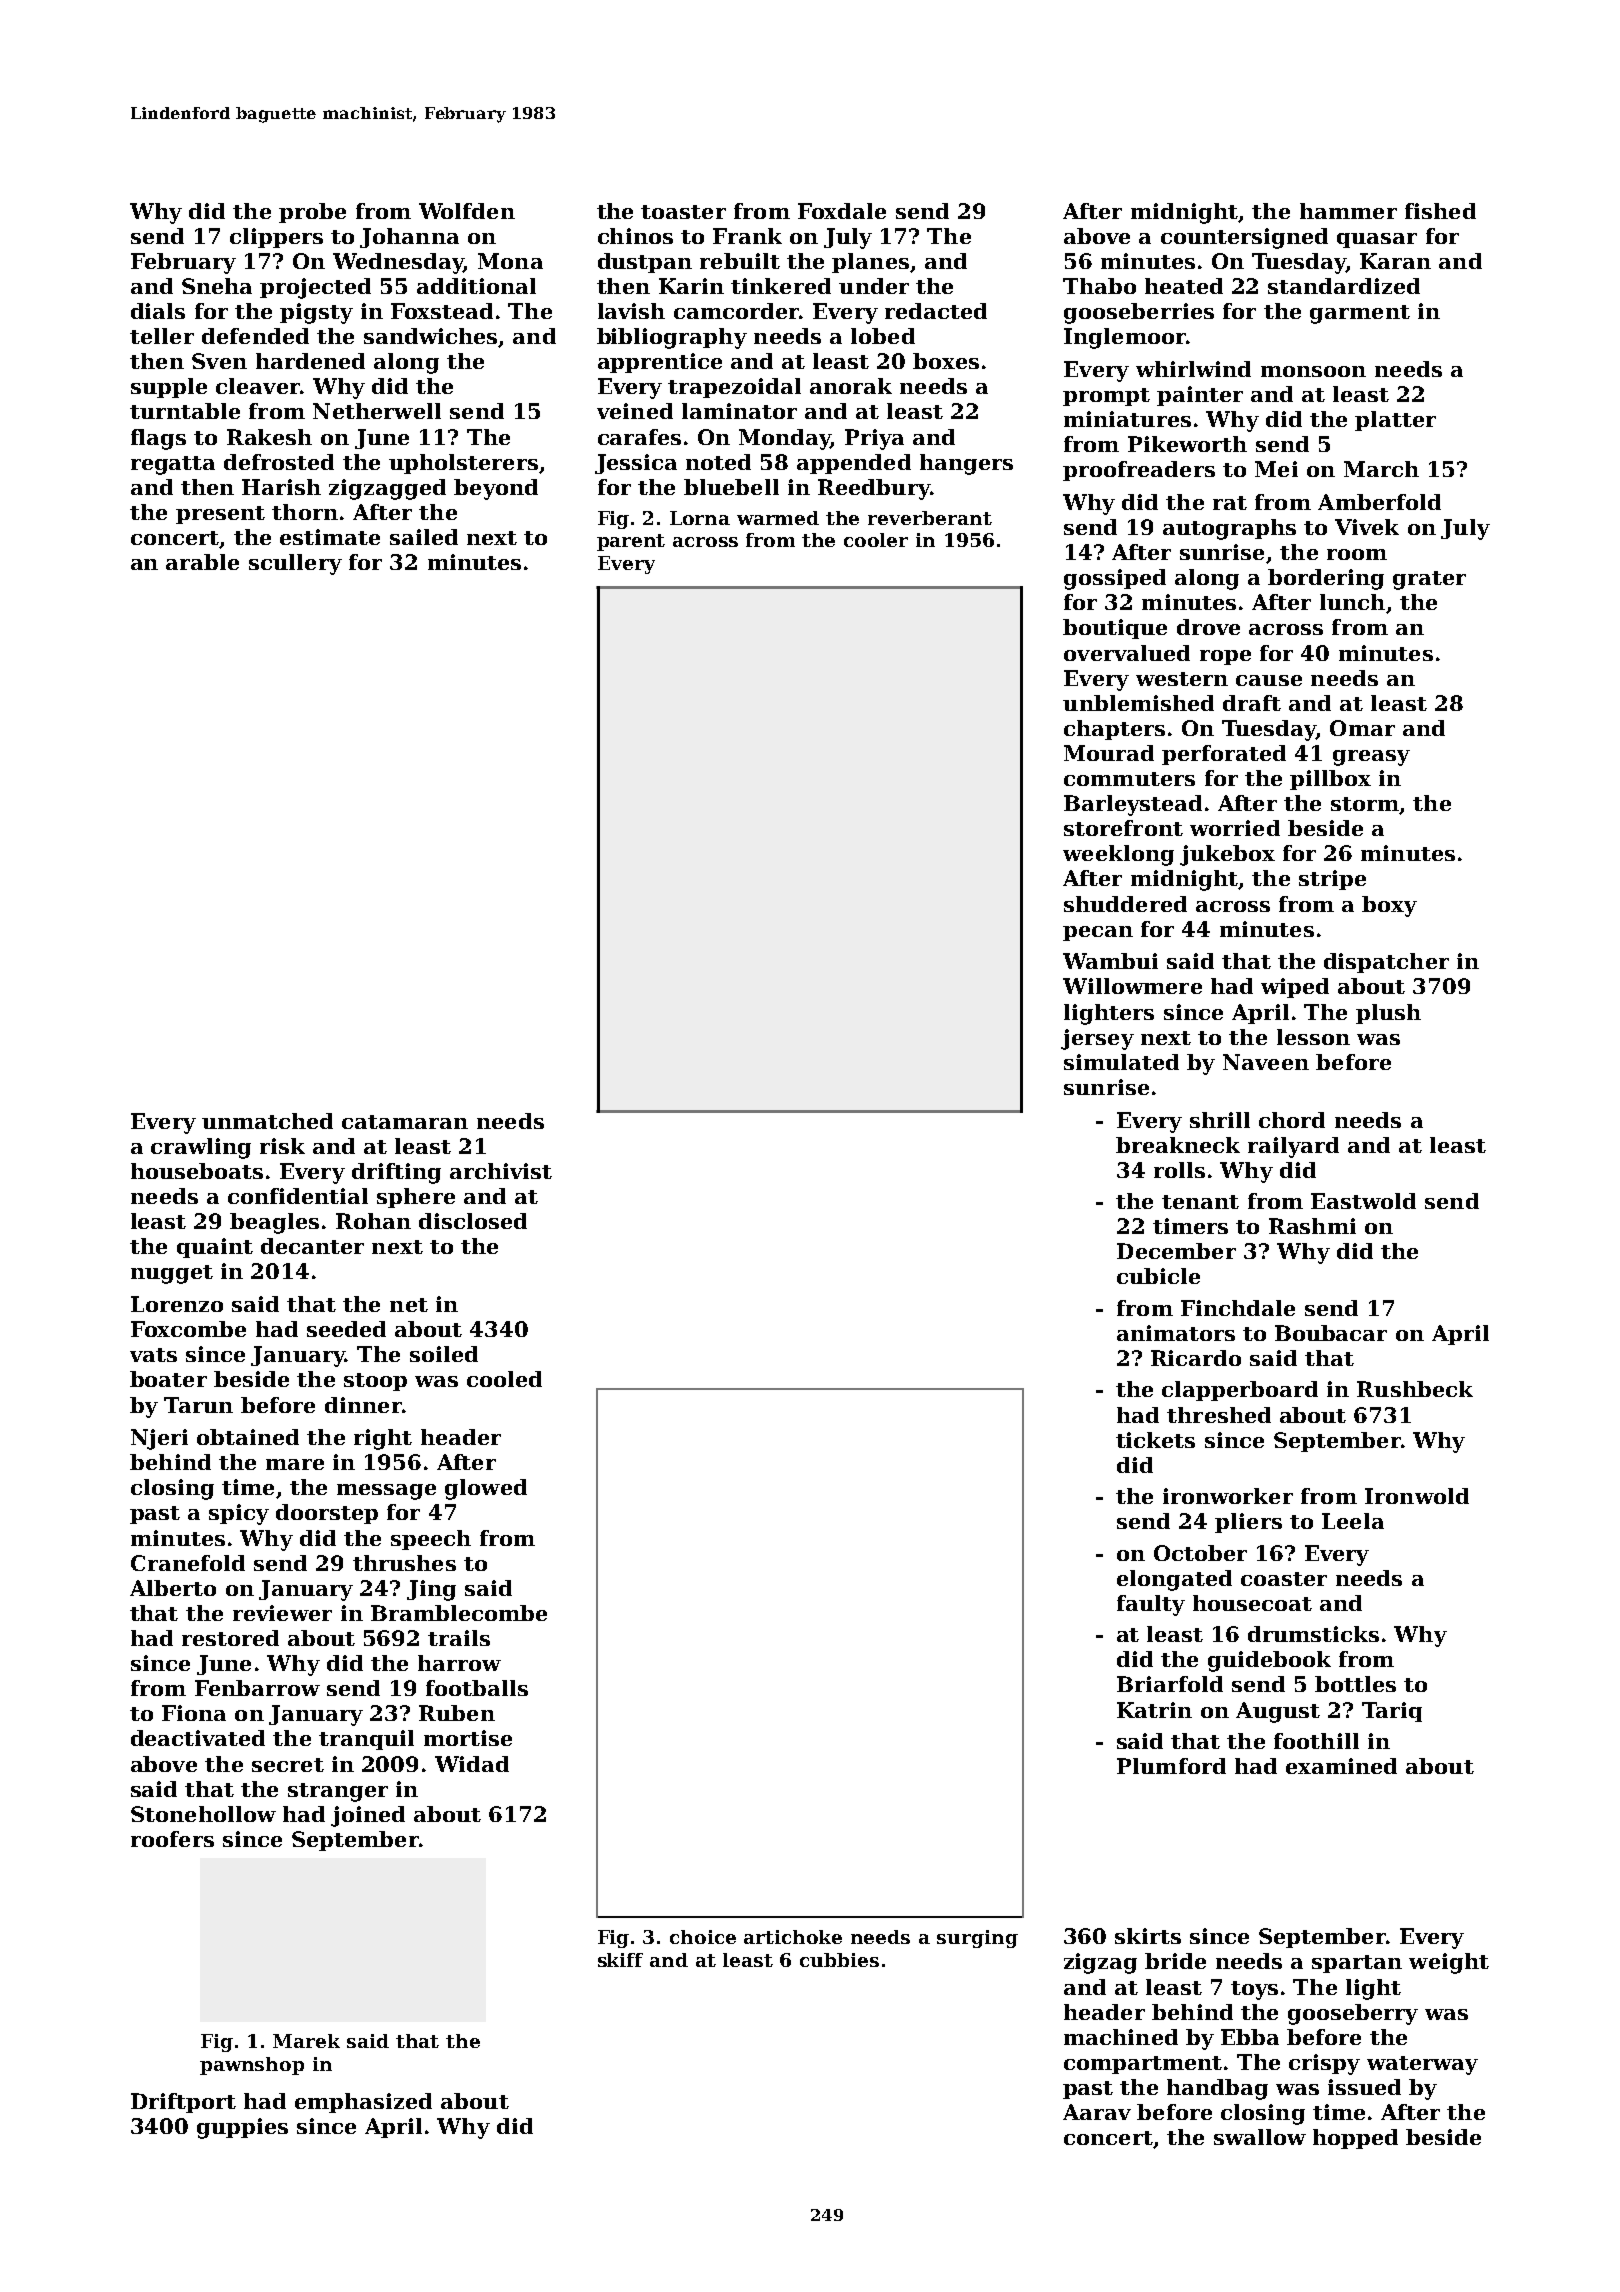  What do you see at coordinates (1348, 211) in the screenshot?
I see `hammer` at bounding box center [1348, 211].
